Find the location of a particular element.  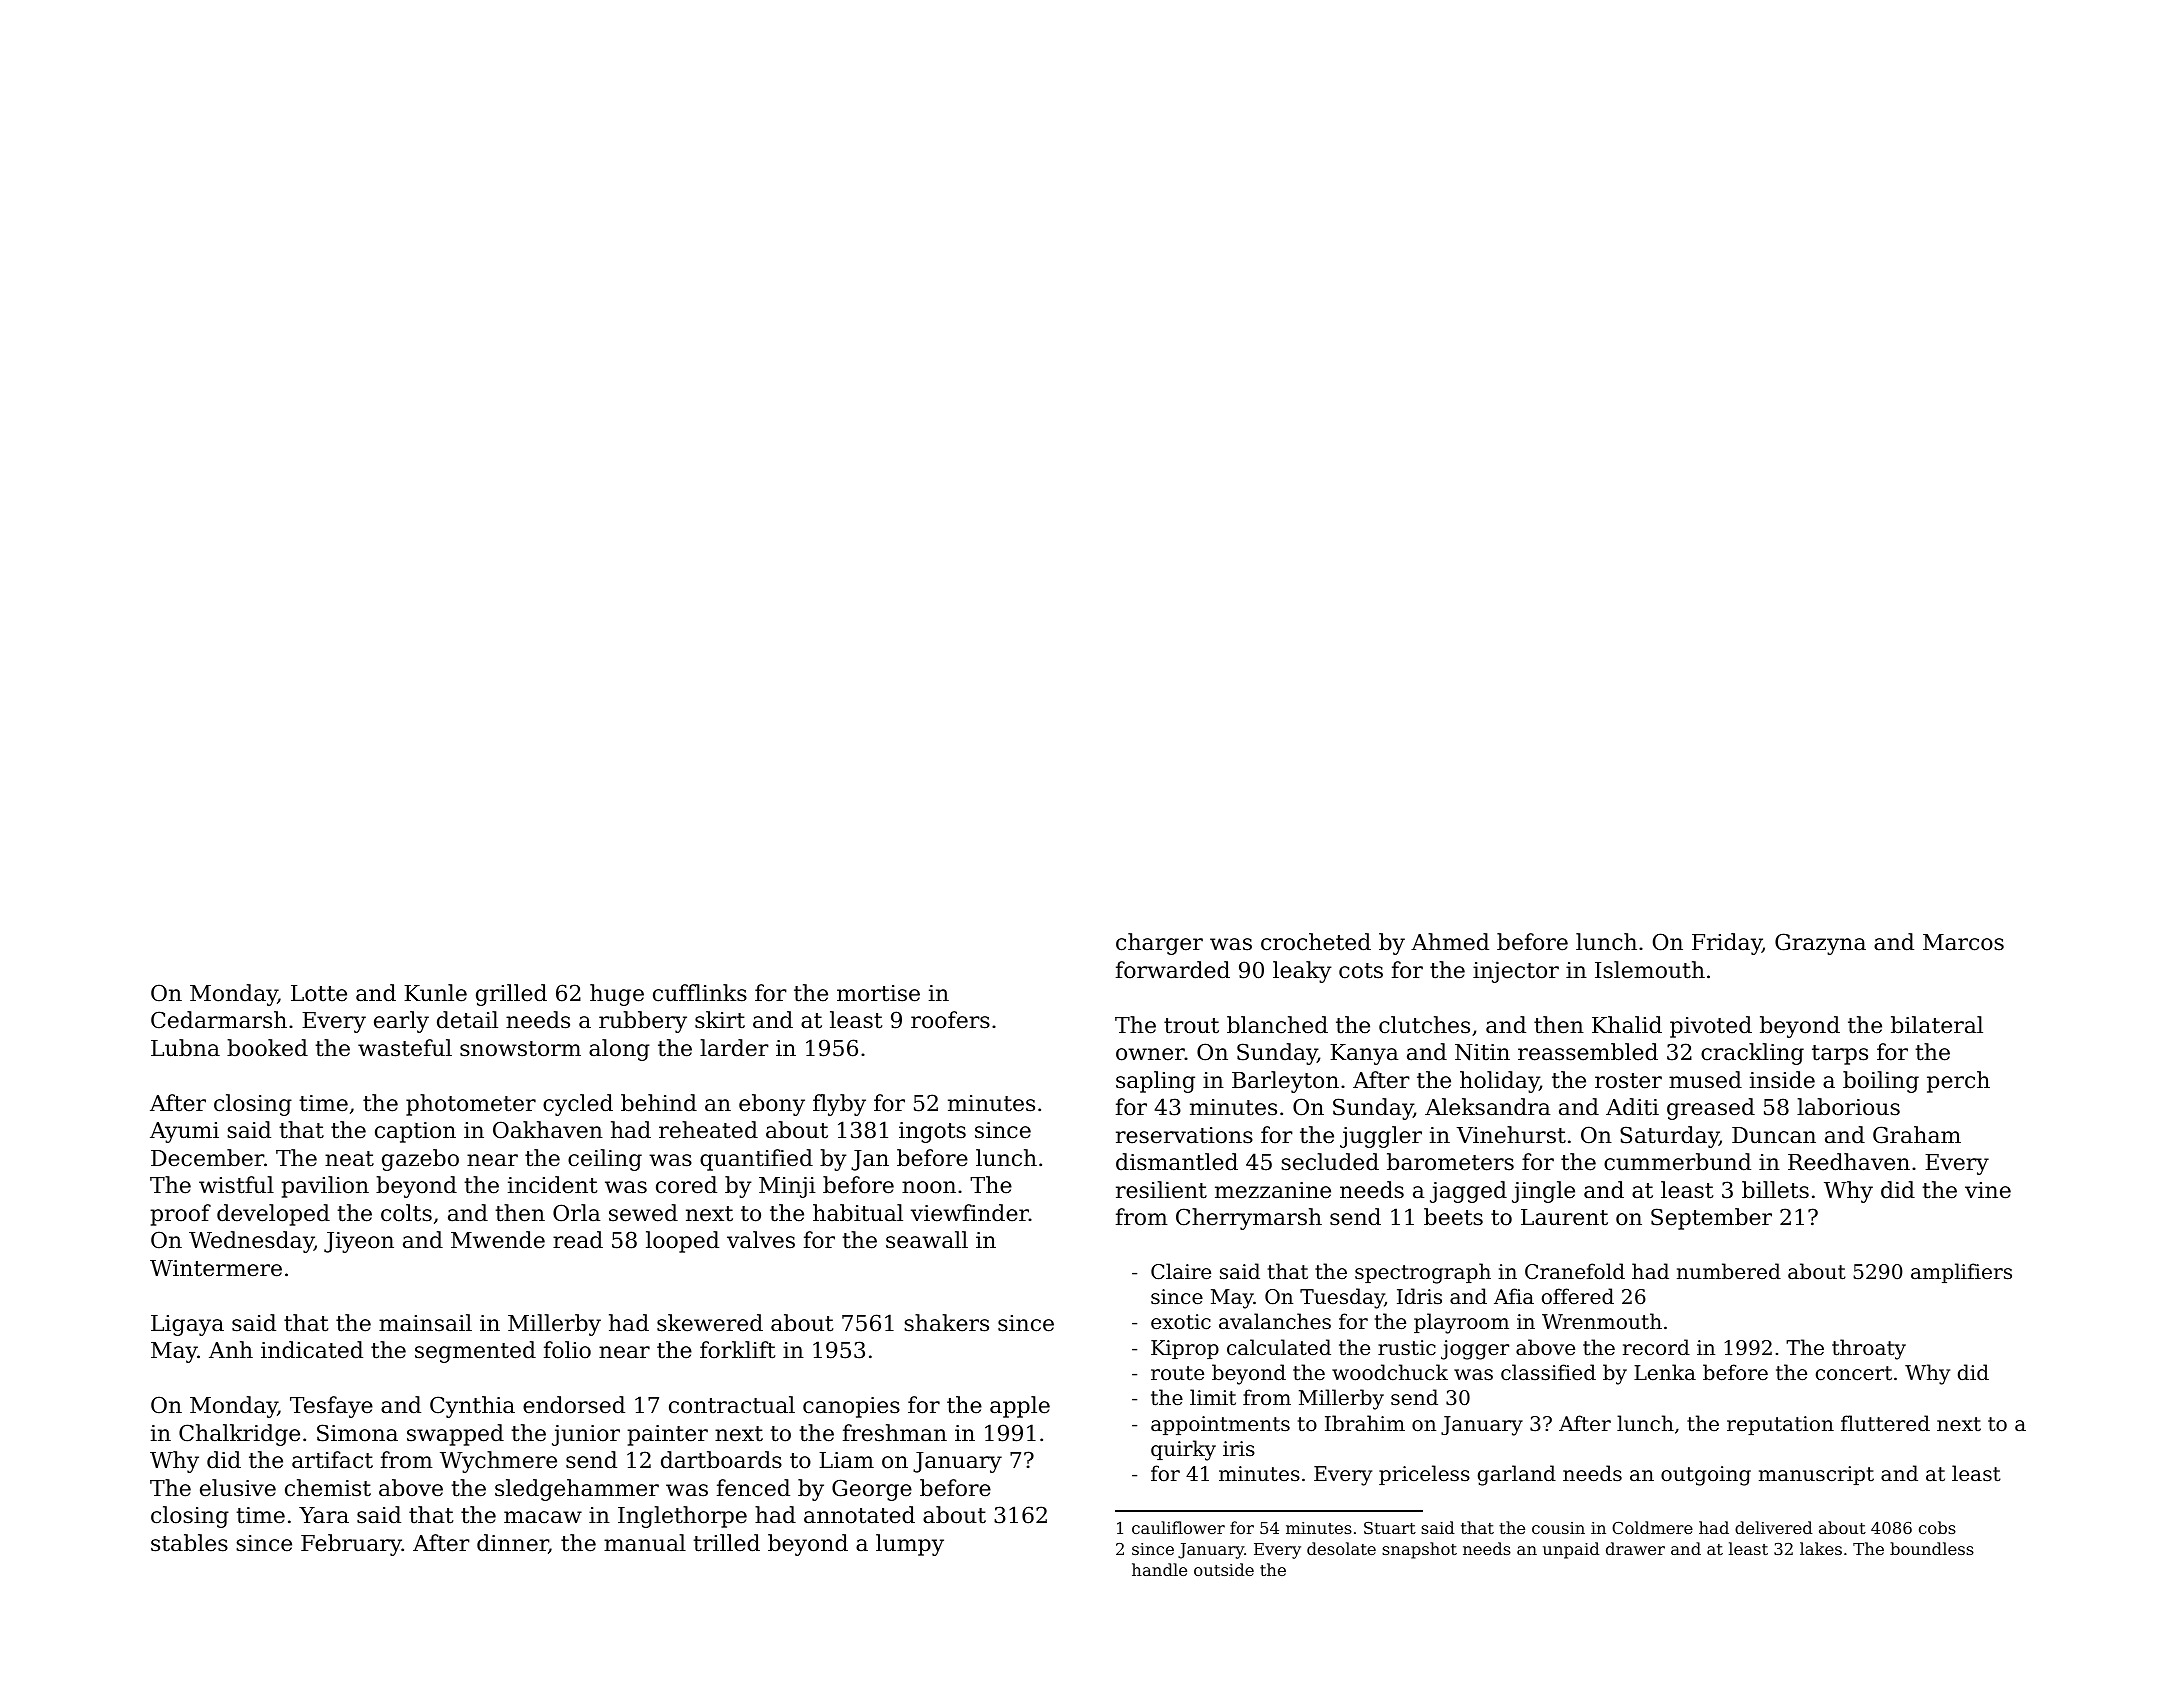

manual is located at coordinates (645, 1543).
